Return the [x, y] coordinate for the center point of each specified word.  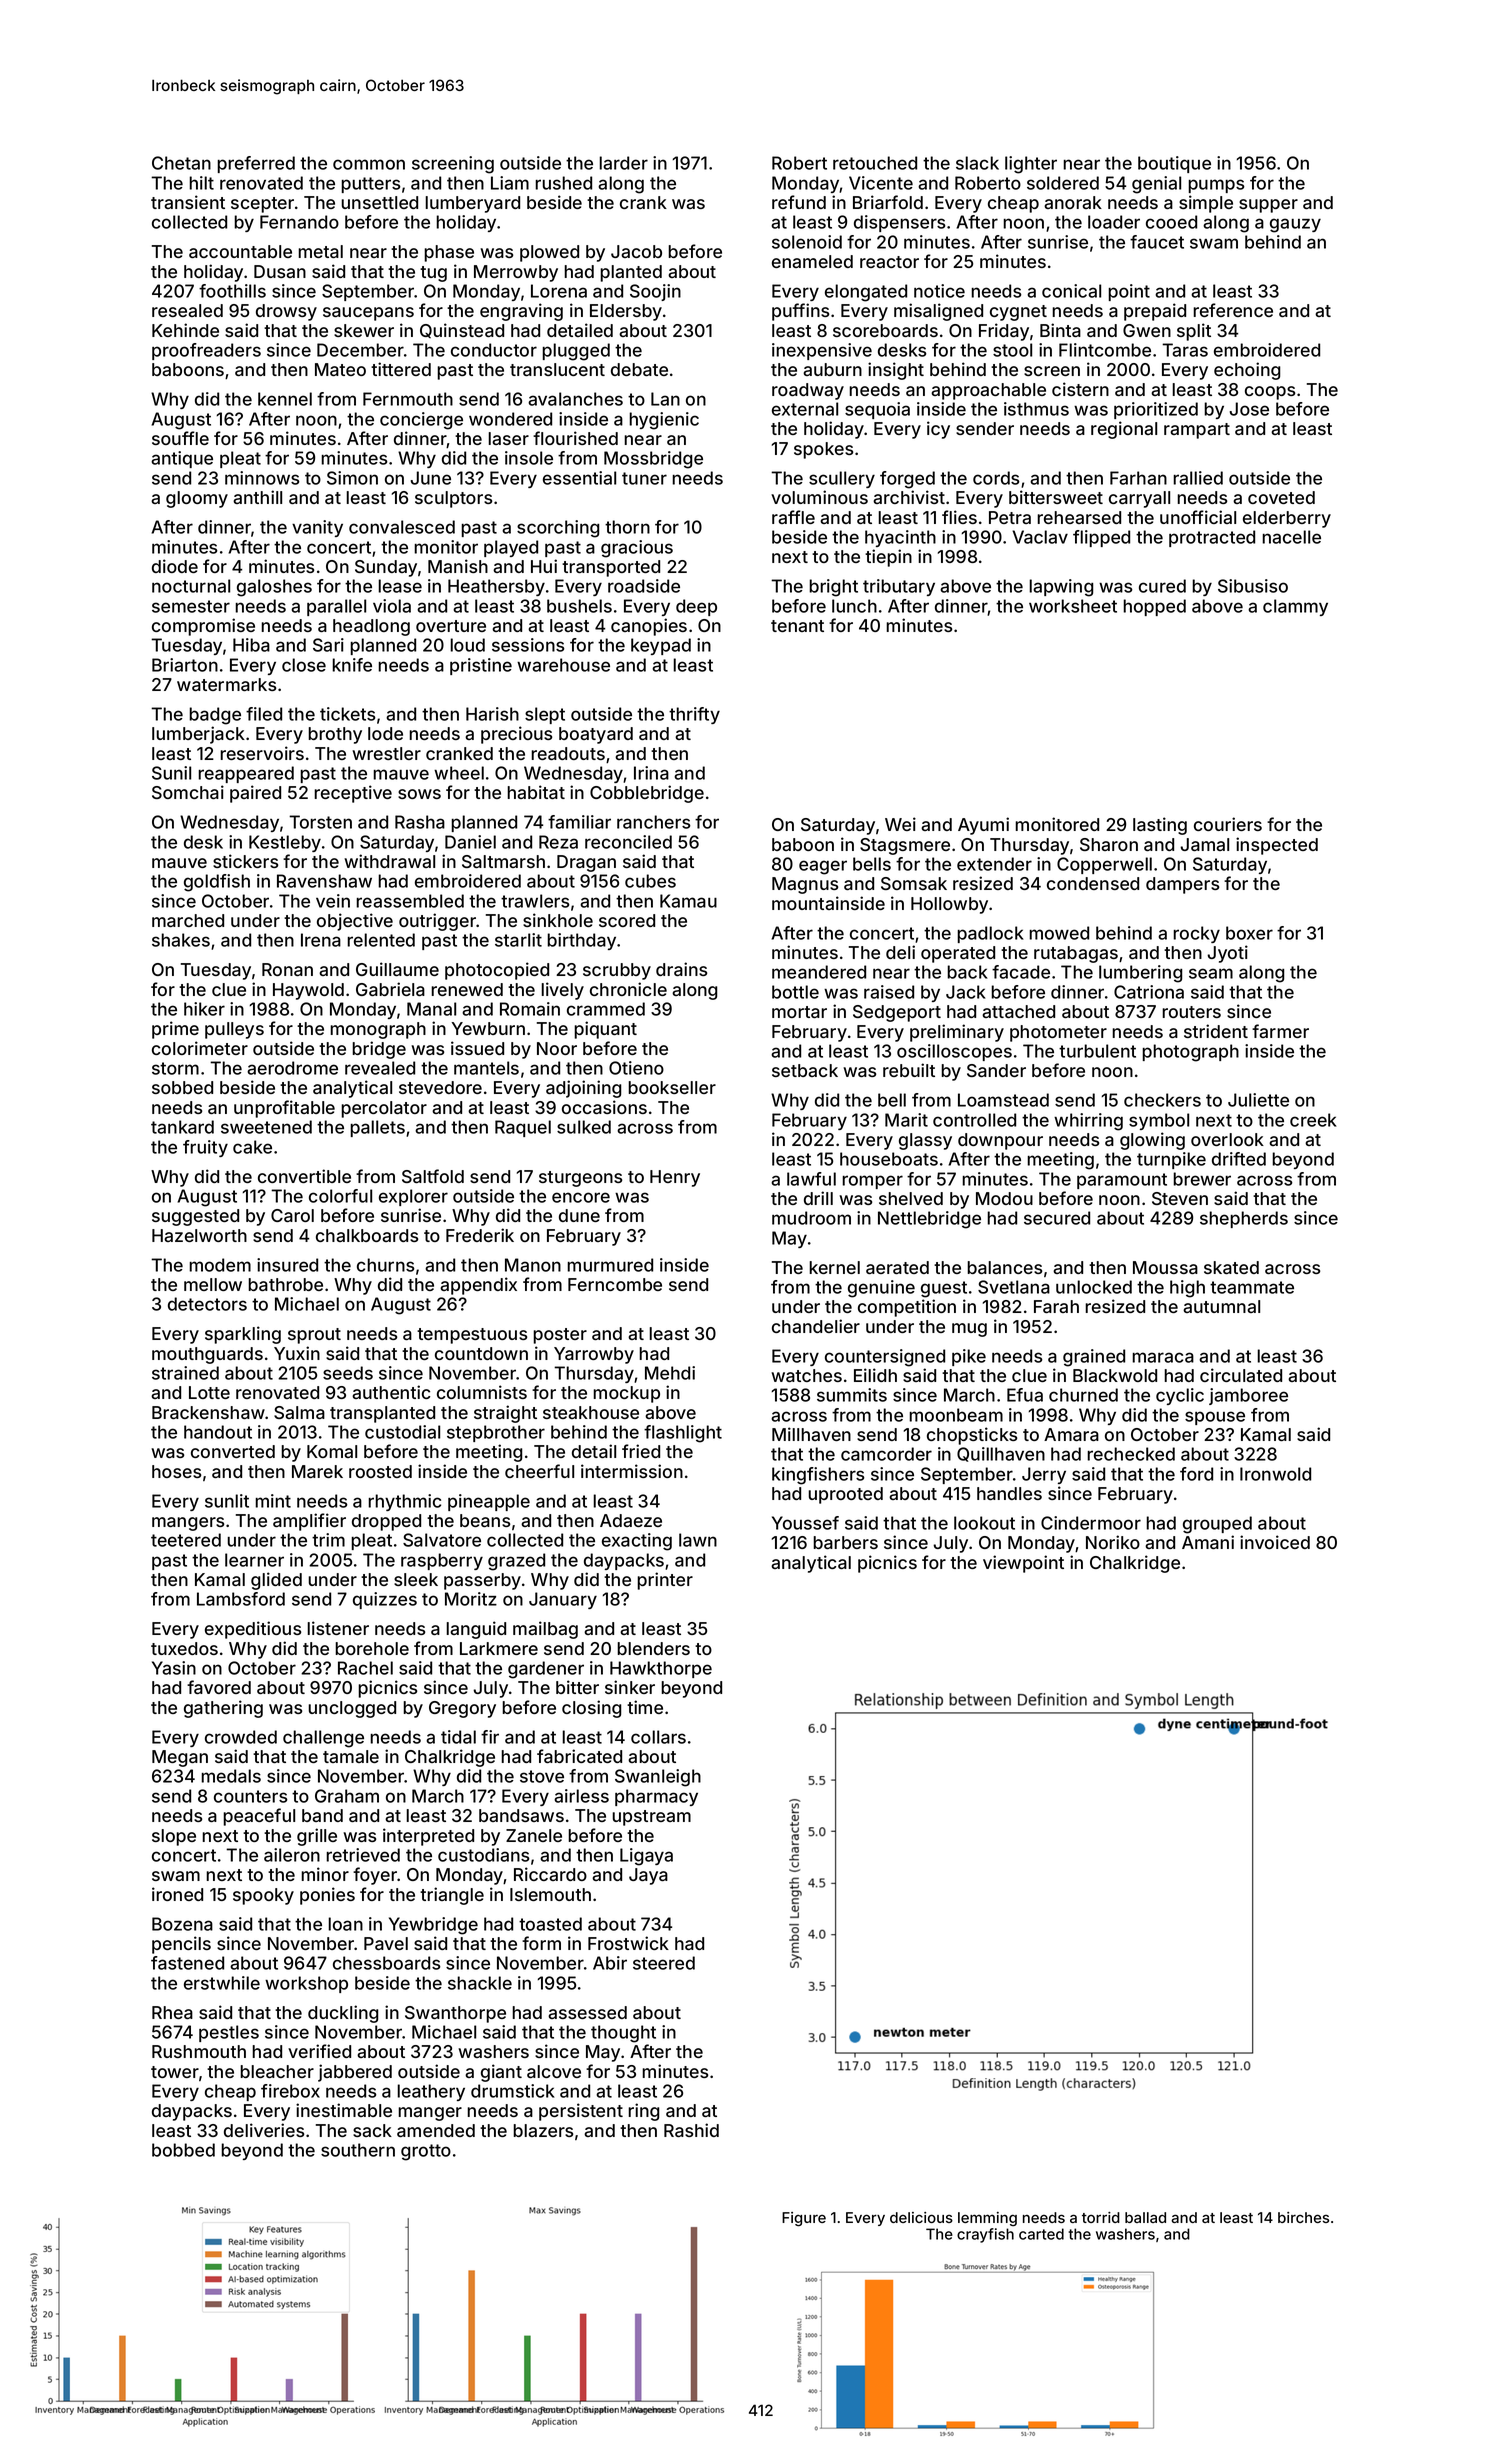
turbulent [1097, 1051]
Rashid [691, 2130]
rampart [1197, 431]
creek [1313, 1120]
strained [185, 1373]
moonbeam [956, 1415]
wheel [459, 773]
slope [174, 1837]
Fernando [299, 222]
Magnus [805, 885]
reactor [889, 262]
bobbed [183, 2150]
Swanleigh [658, 1778]
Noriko [1113, 1542]
